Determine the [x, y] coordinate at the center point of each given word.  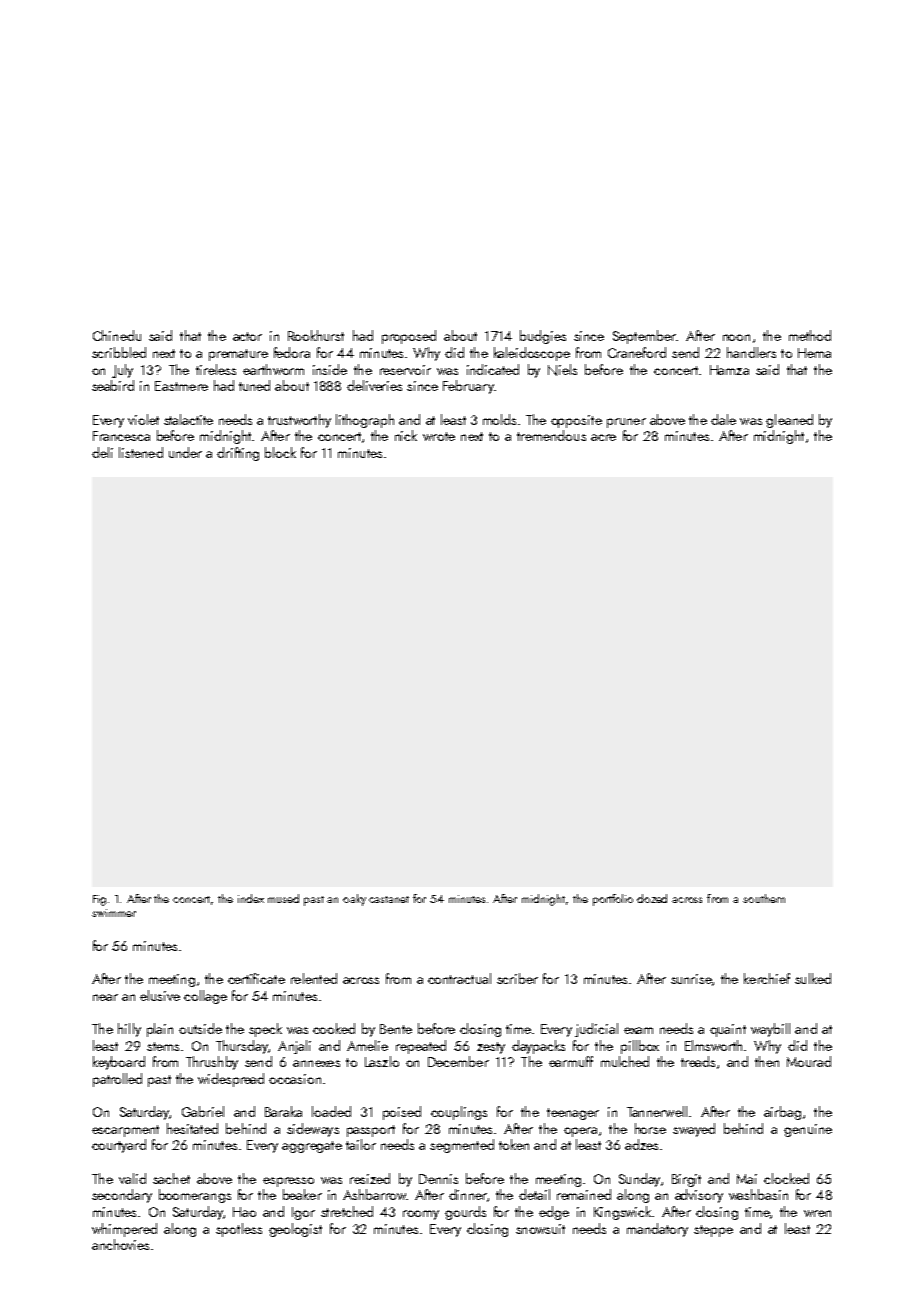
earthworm [273, 369]
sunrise [691, 979]
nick [406, 435]
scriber [517, 978]
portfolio [613, 900]
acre [603, 437]
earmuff [571, 1061]
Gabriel [203, 1111]
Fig [99, 900]
